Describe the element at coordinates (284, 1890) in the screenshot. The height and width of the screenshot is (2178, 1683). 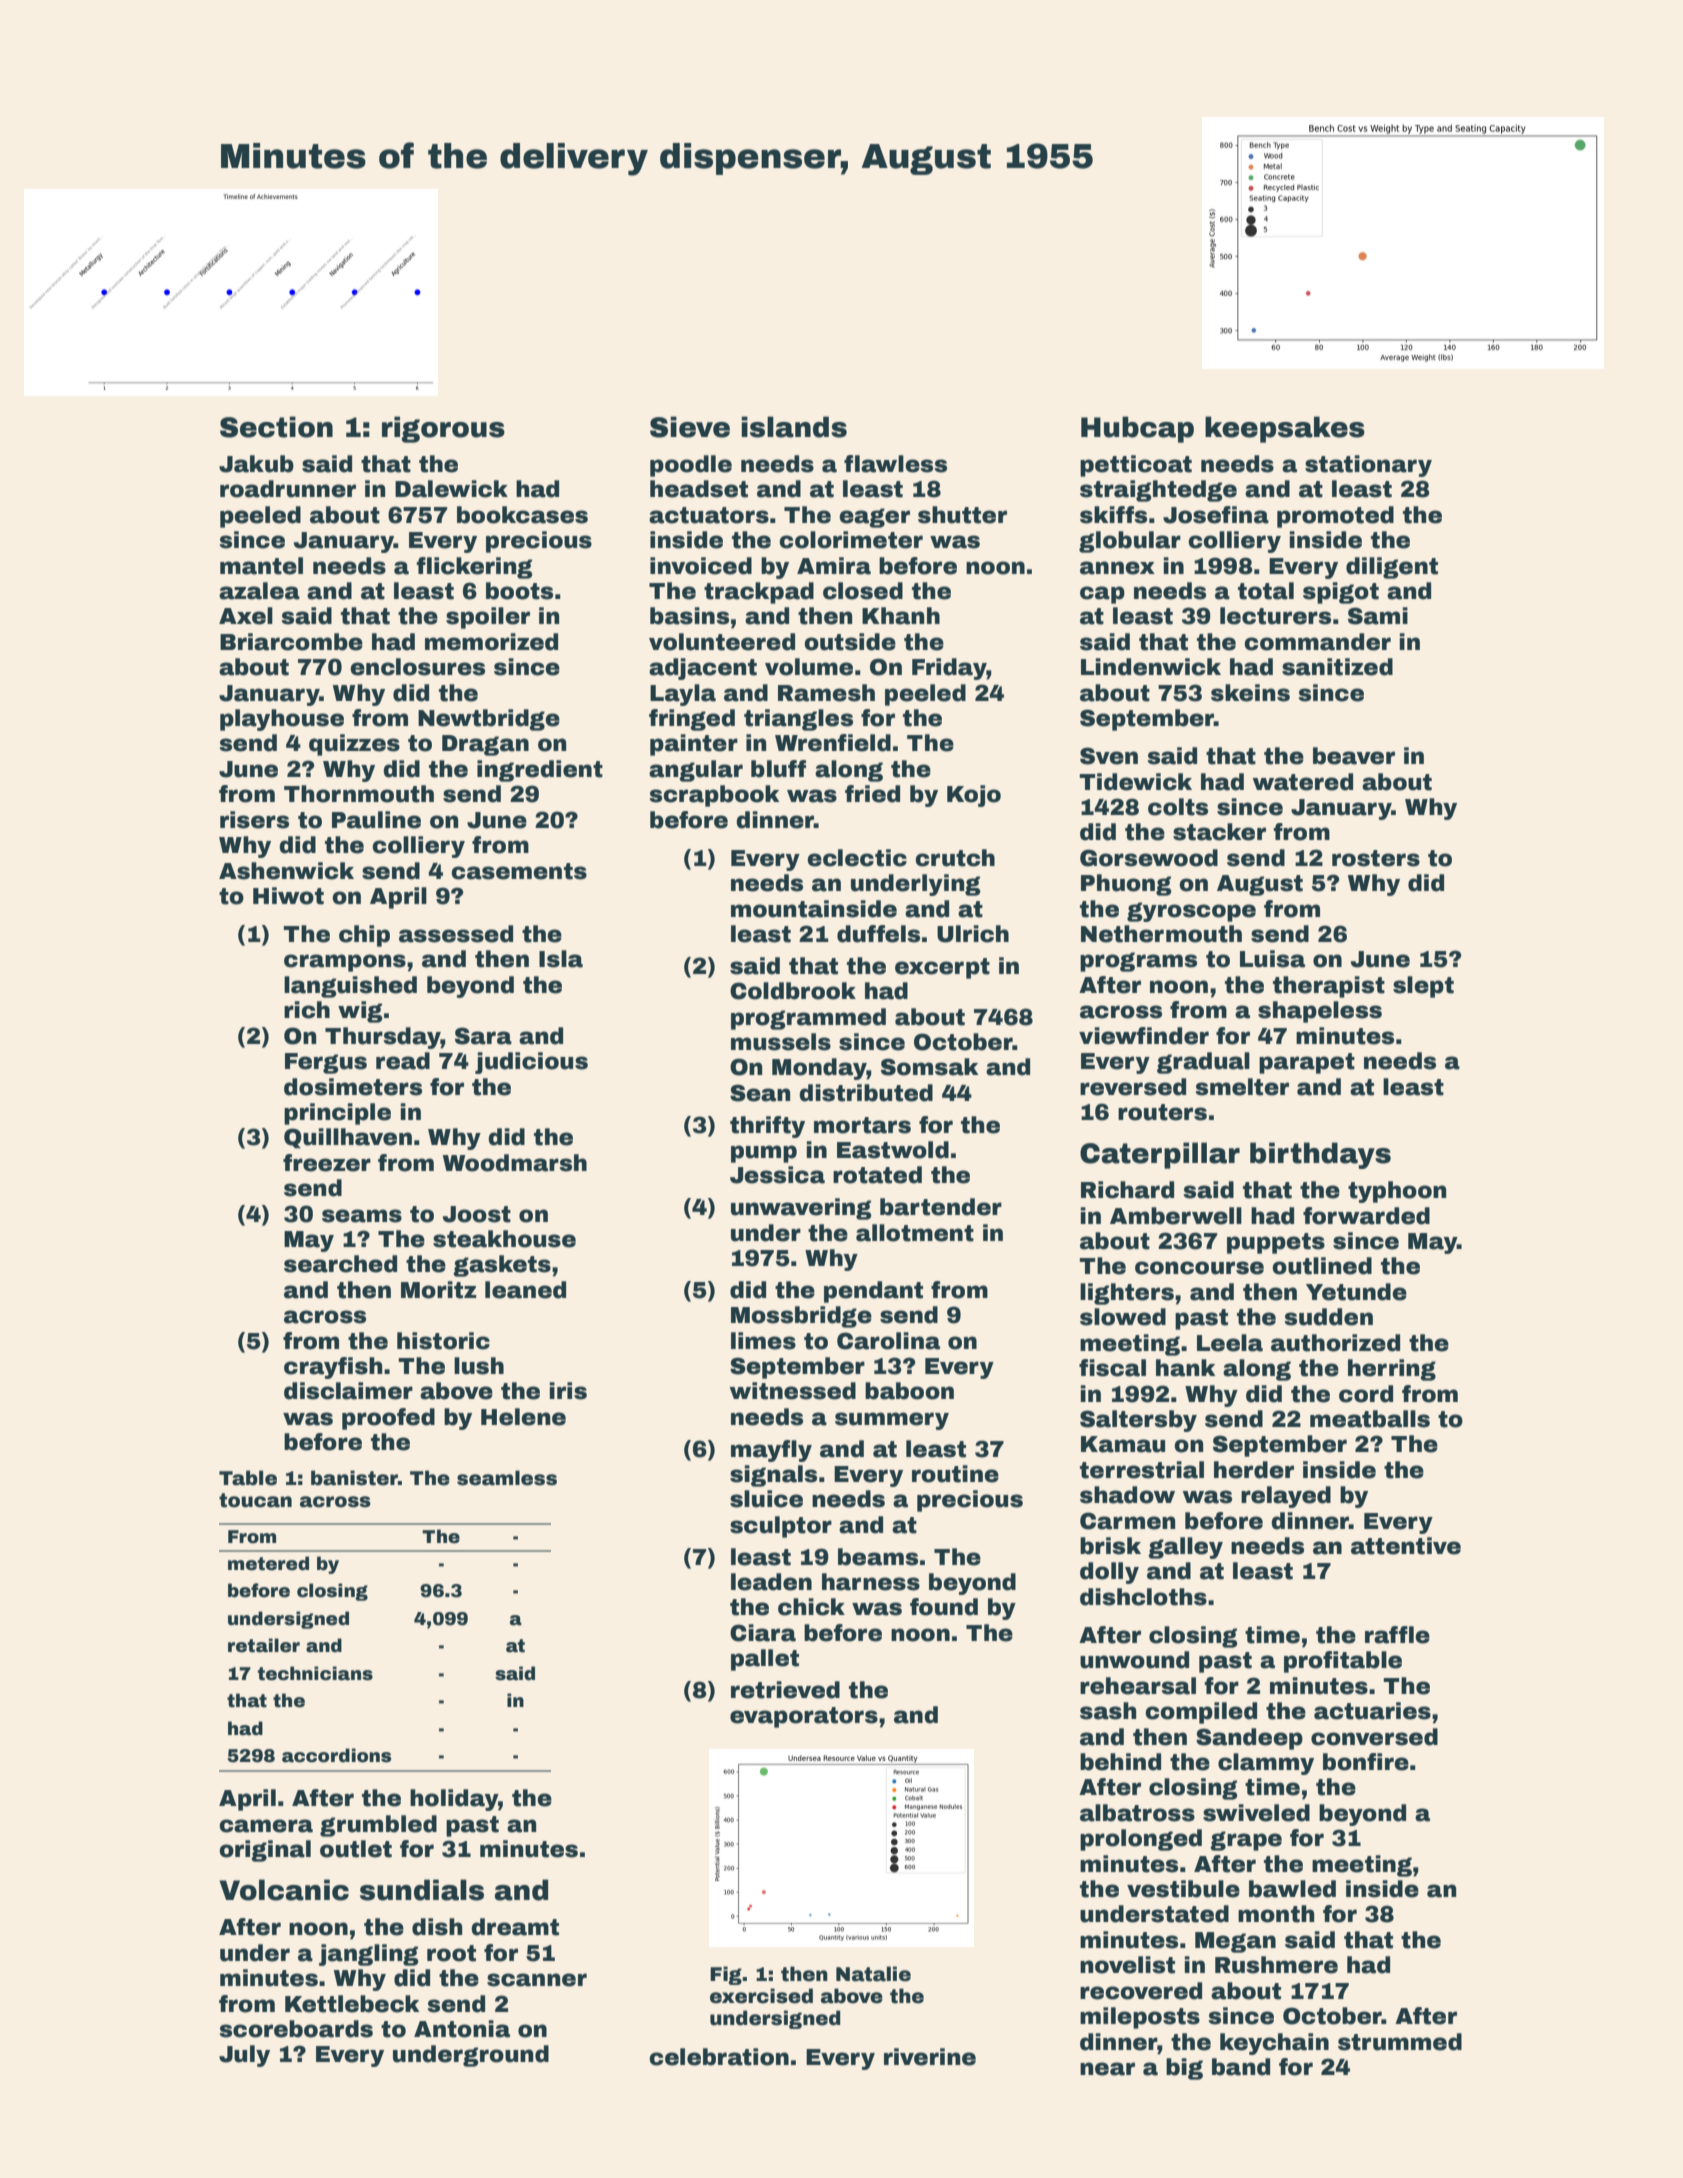
I see `Volcanic` at that location.
